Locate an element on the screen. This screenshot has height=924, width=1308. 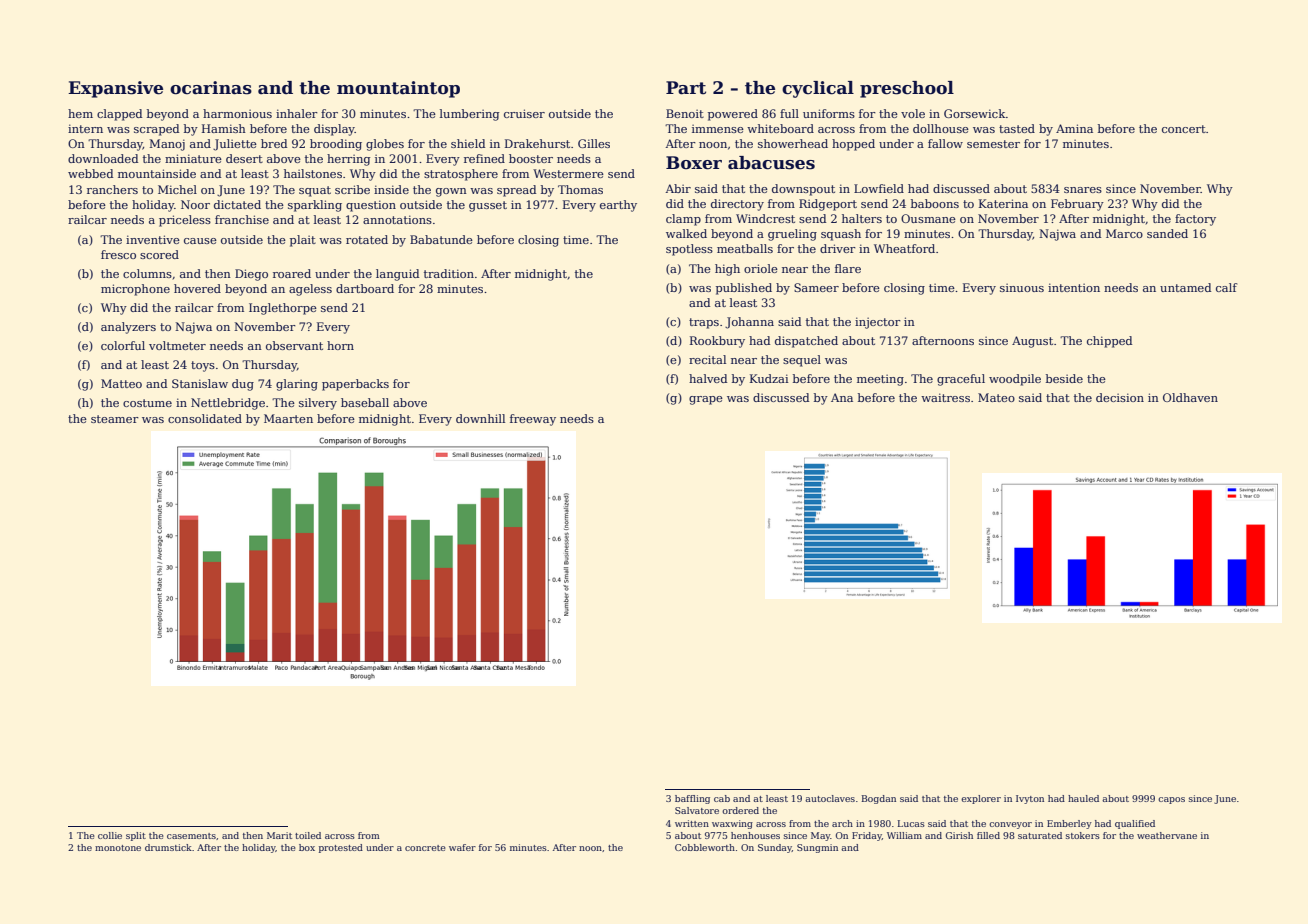
Mateo is located at coordinates (996, 397).
